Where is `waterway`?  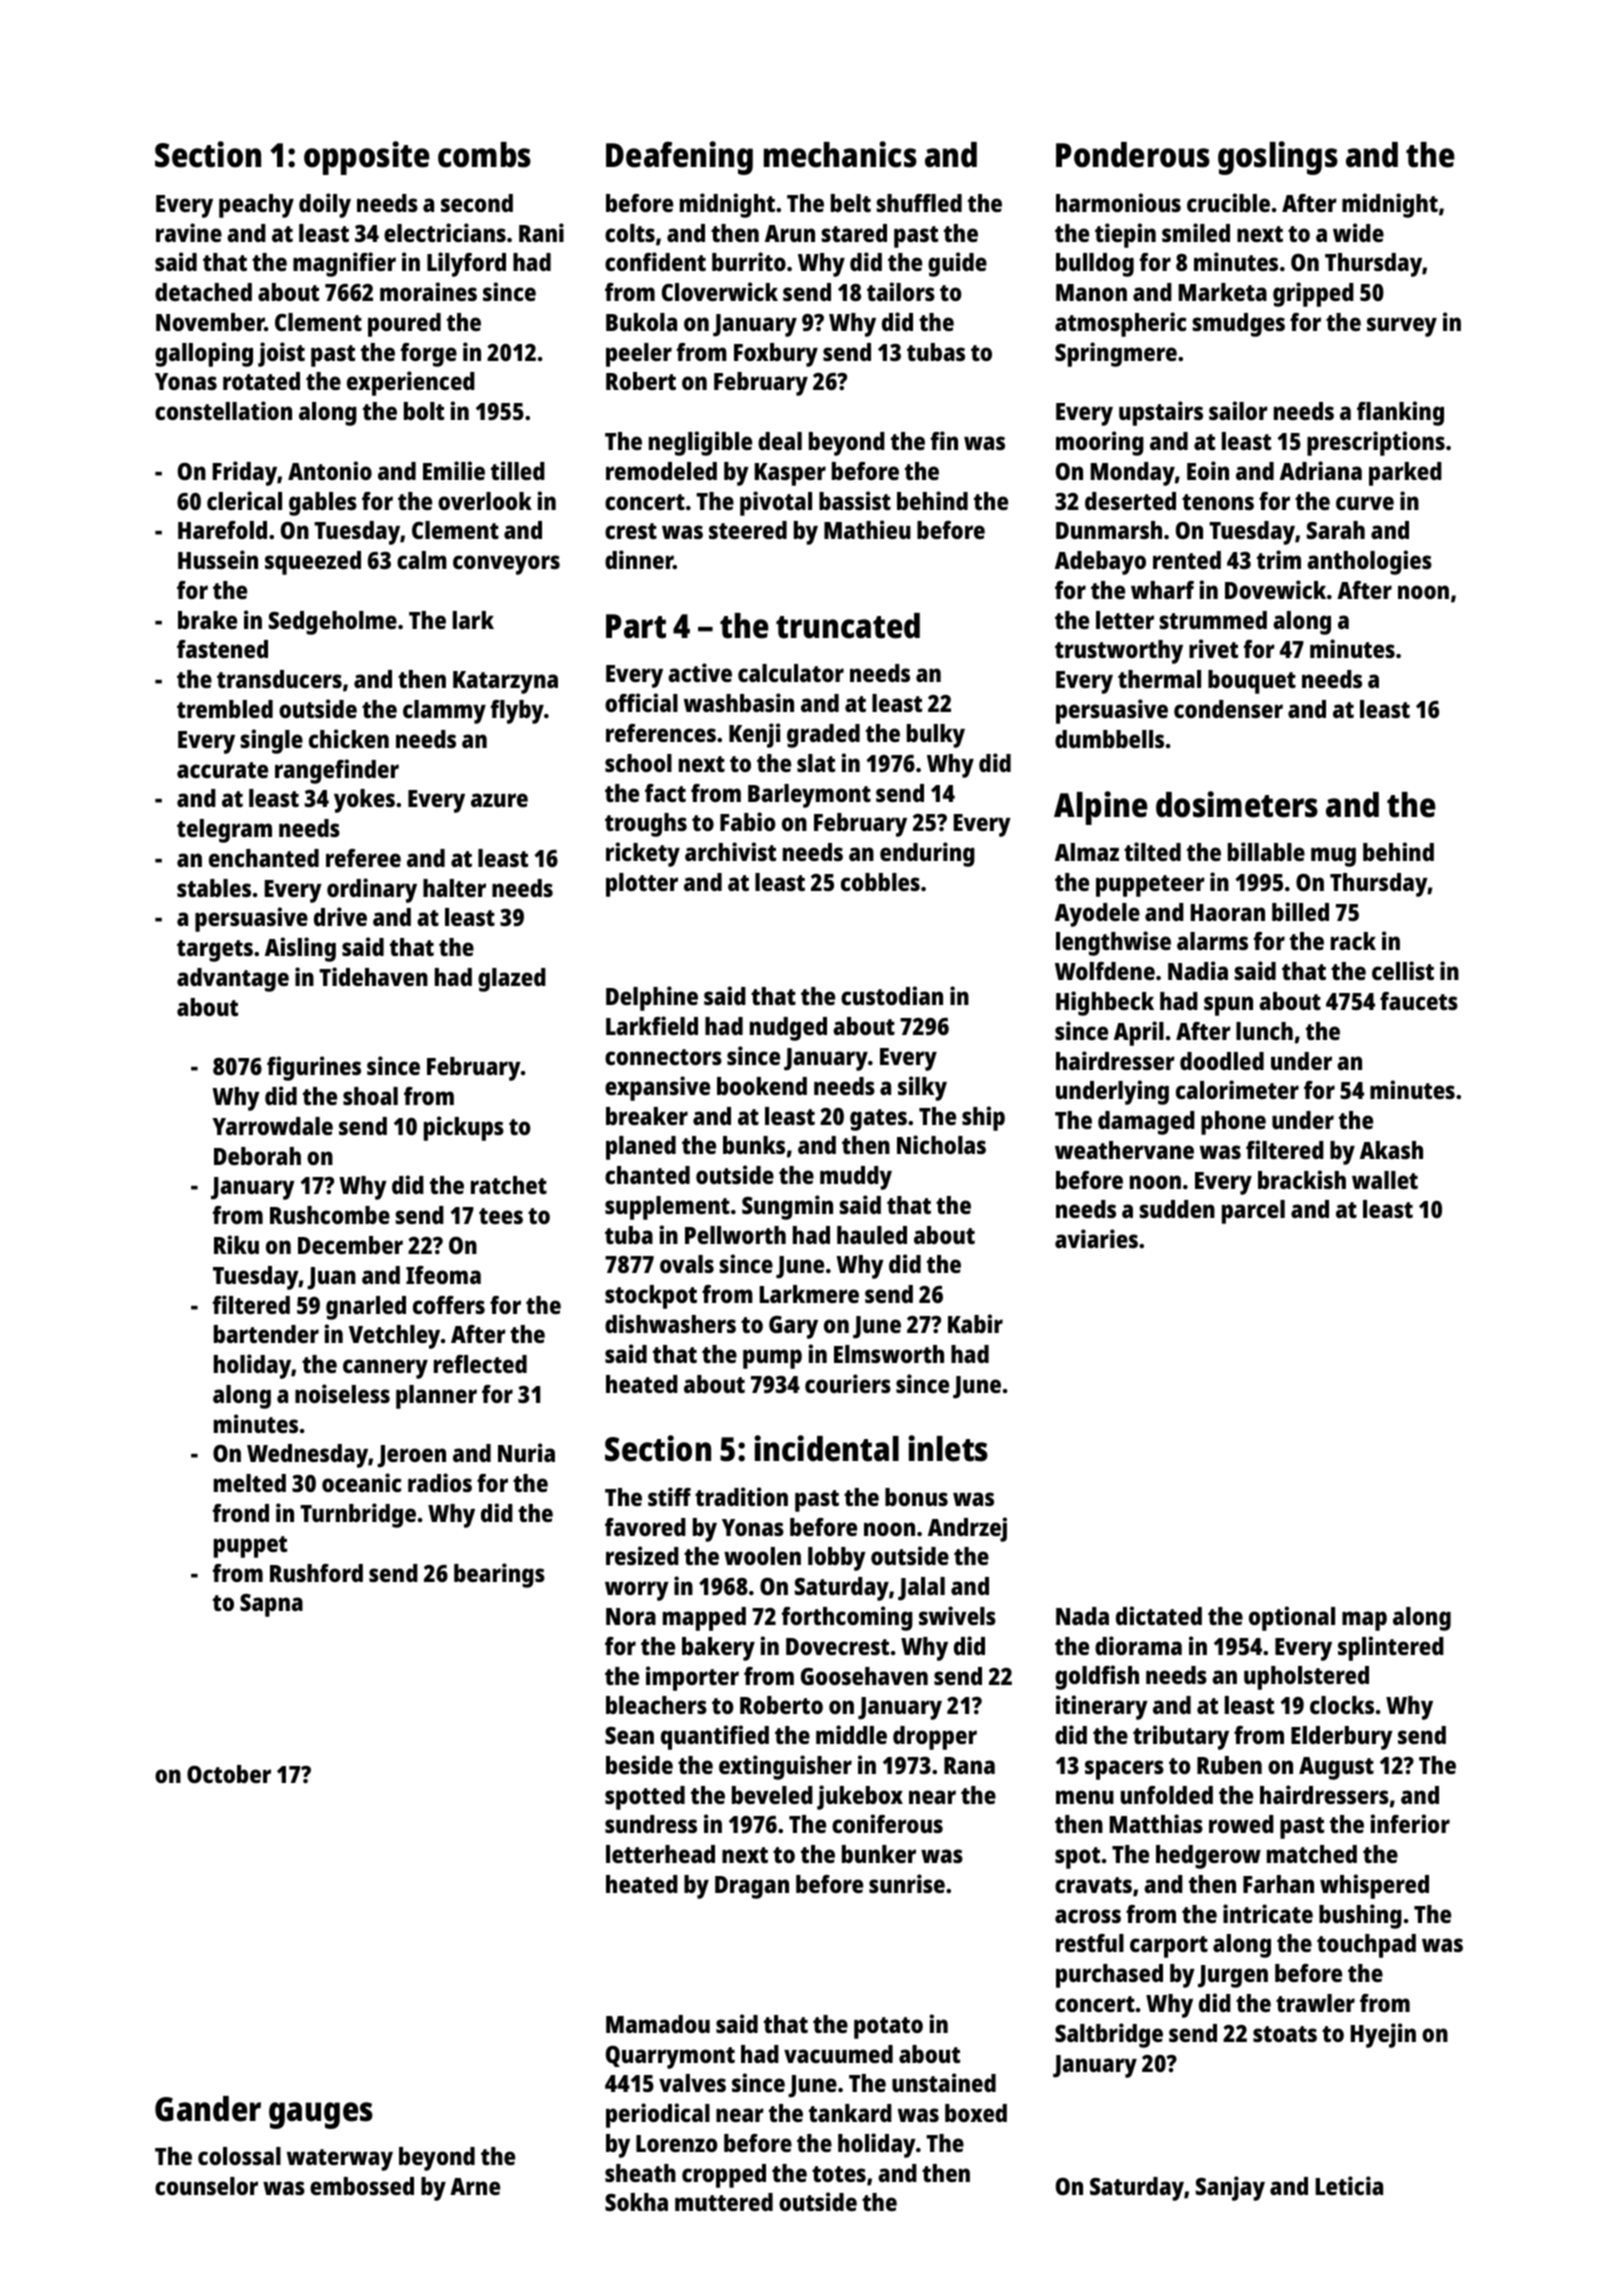
waterway is located at coordinates (340, 2160).
